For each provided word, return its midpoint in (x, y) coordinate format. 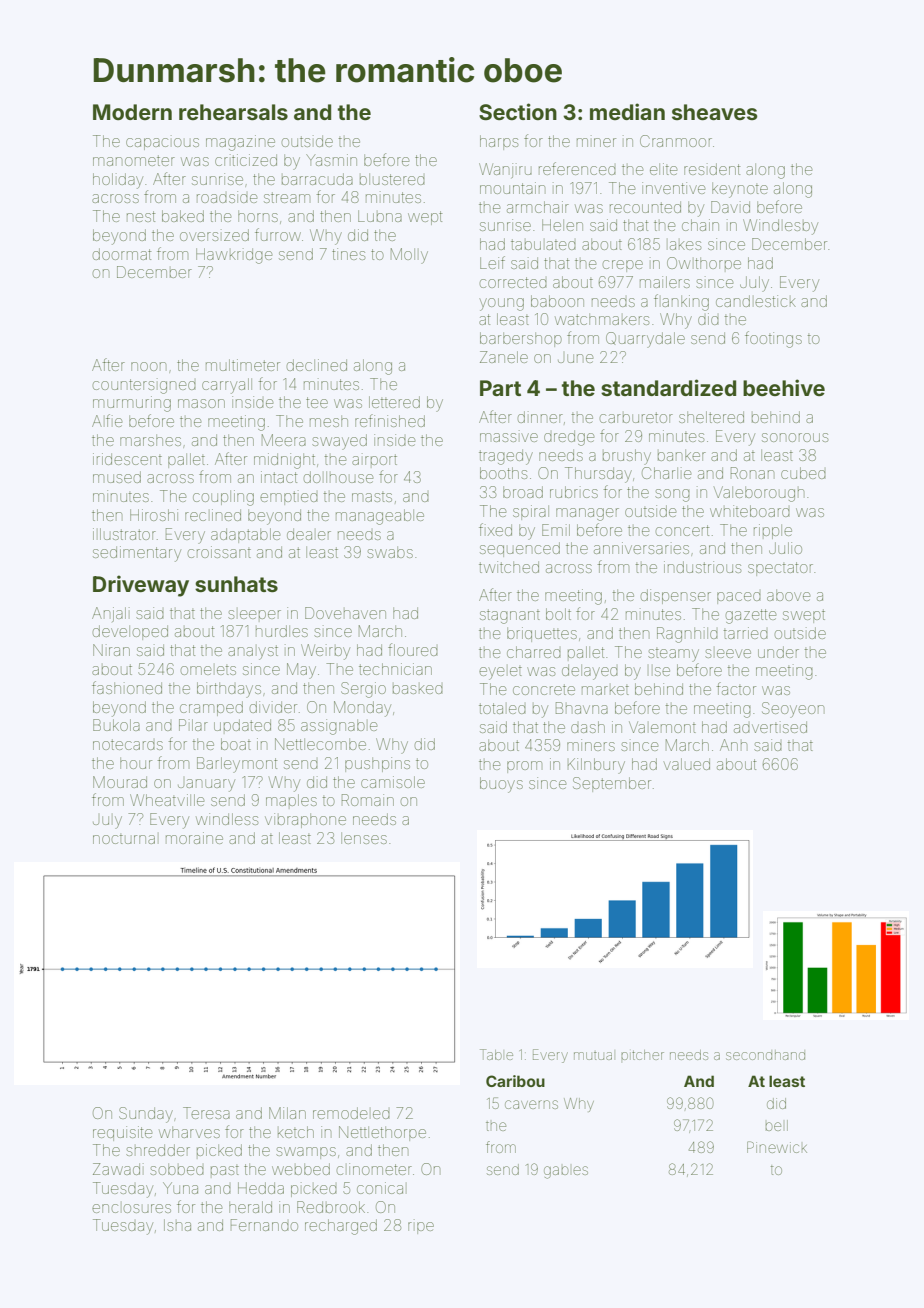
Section (518, 111)
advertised (770, 727)
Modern (132, 112)
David (730, 207)
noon (148, 366)
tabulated (543, 244)
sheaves (715, 112)
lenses (364, 838)
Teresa (206, 1113)
